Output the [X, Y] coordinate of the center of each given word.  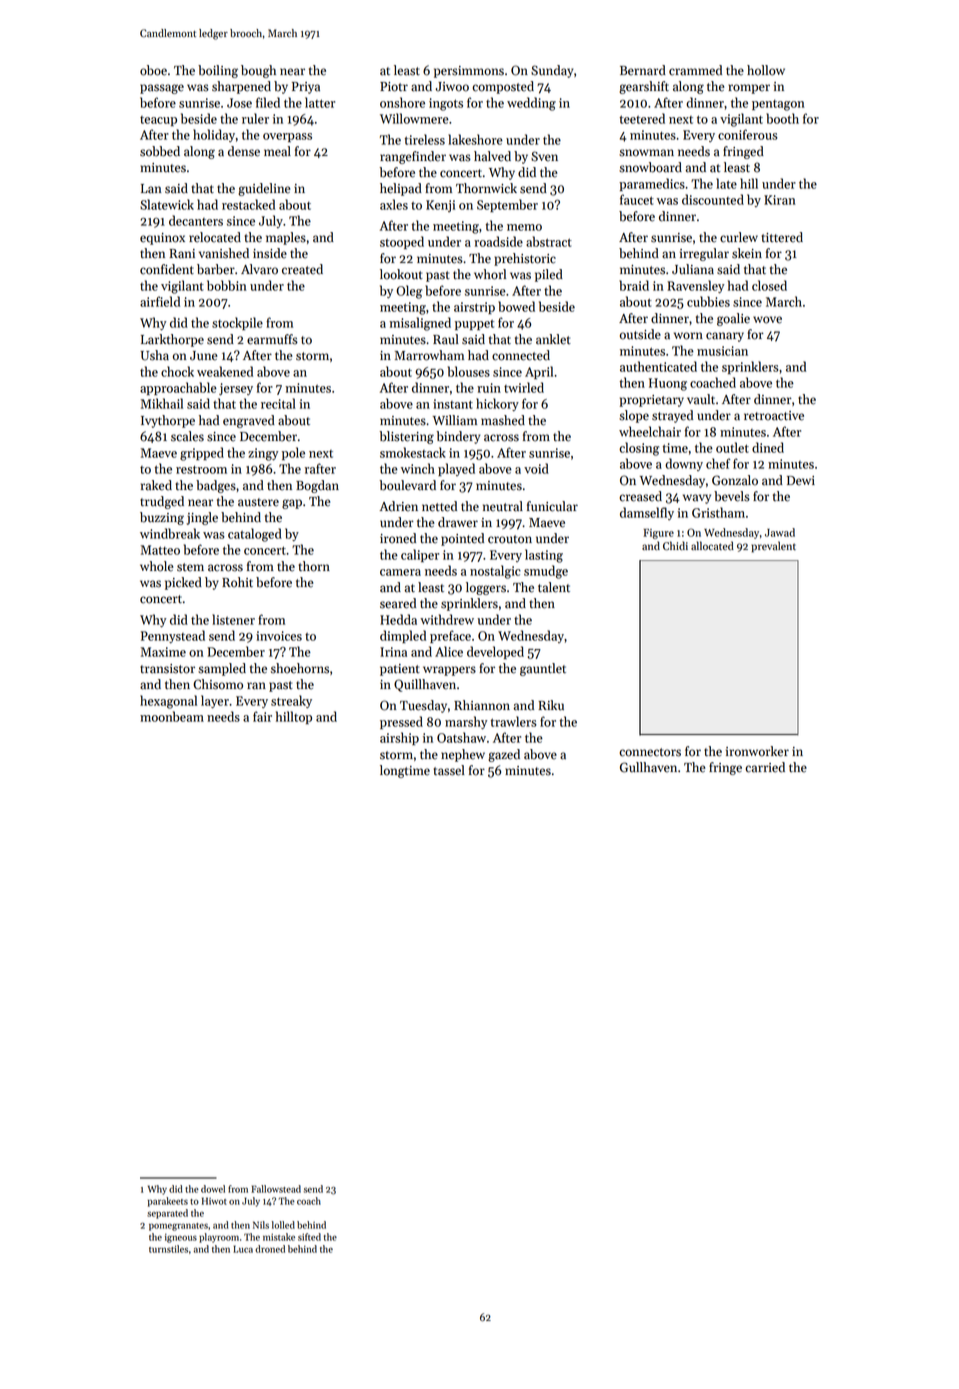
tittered [782, 237]
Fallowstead [276, 1189]
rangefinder [413, 157]
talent [554, 587]
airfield [160, 301]
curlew [739, 237]
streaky [291, 701]
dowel [213, 1189]
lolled [283, 1225]
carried [765, 767]
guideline [264, 189]
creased [640, 496]
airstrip [474, 308]
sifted [309, 1237]
